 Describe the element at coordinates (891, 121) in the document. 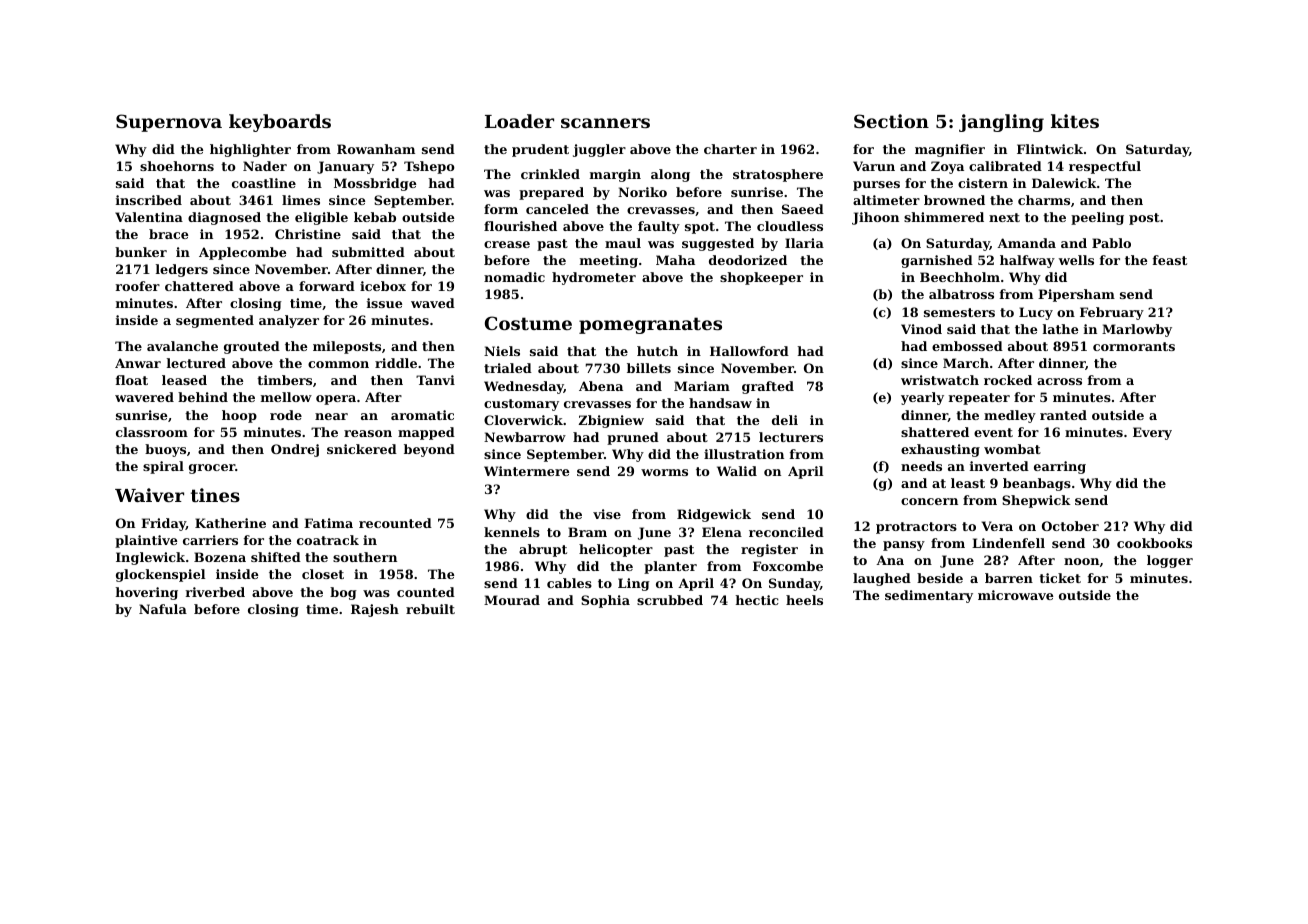

I see `Section` at that location.
